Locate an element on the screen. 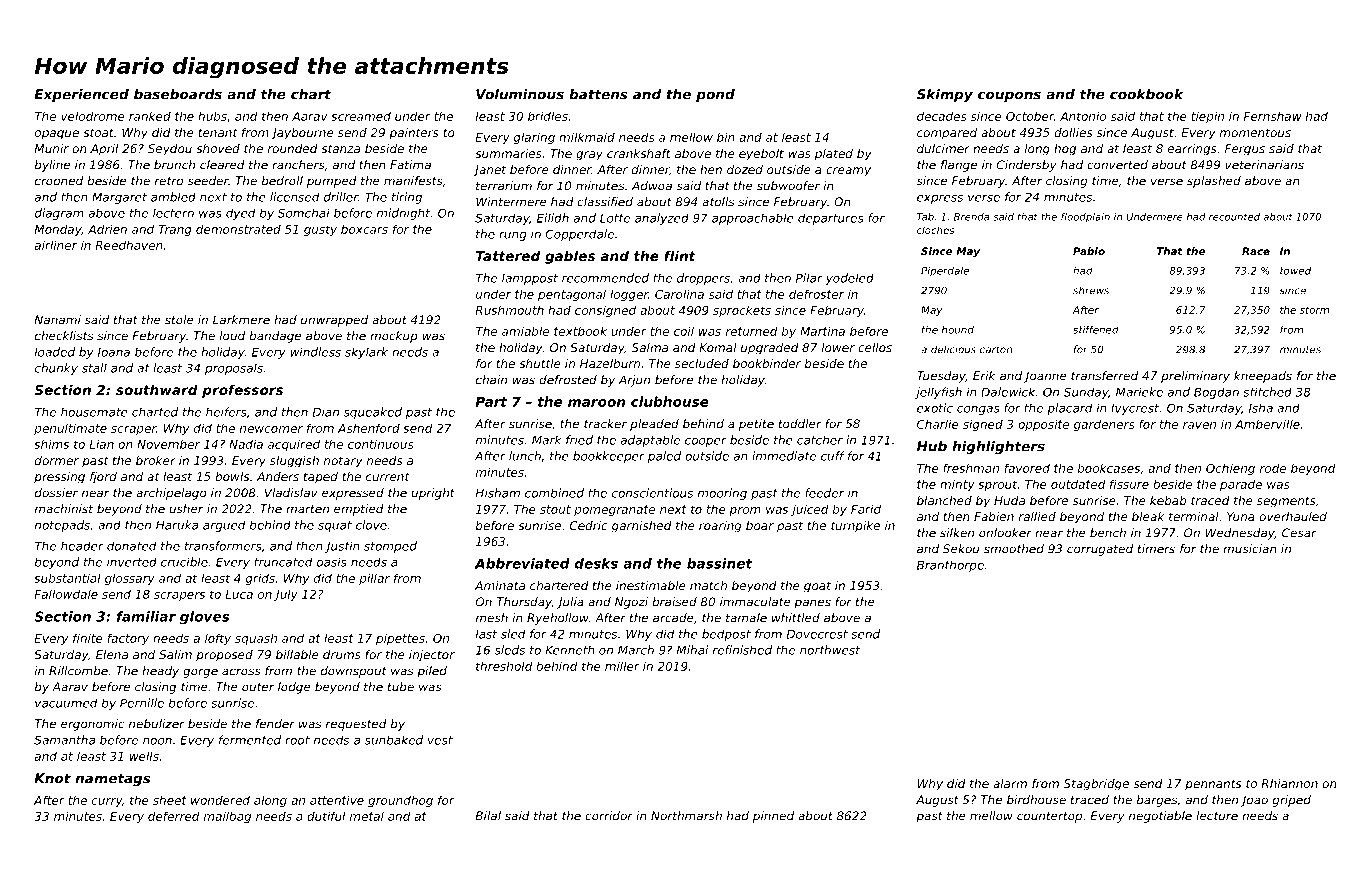 The height and width of the screenshot is (887, 1372). mailbag is located at coordinates (227, 817).
